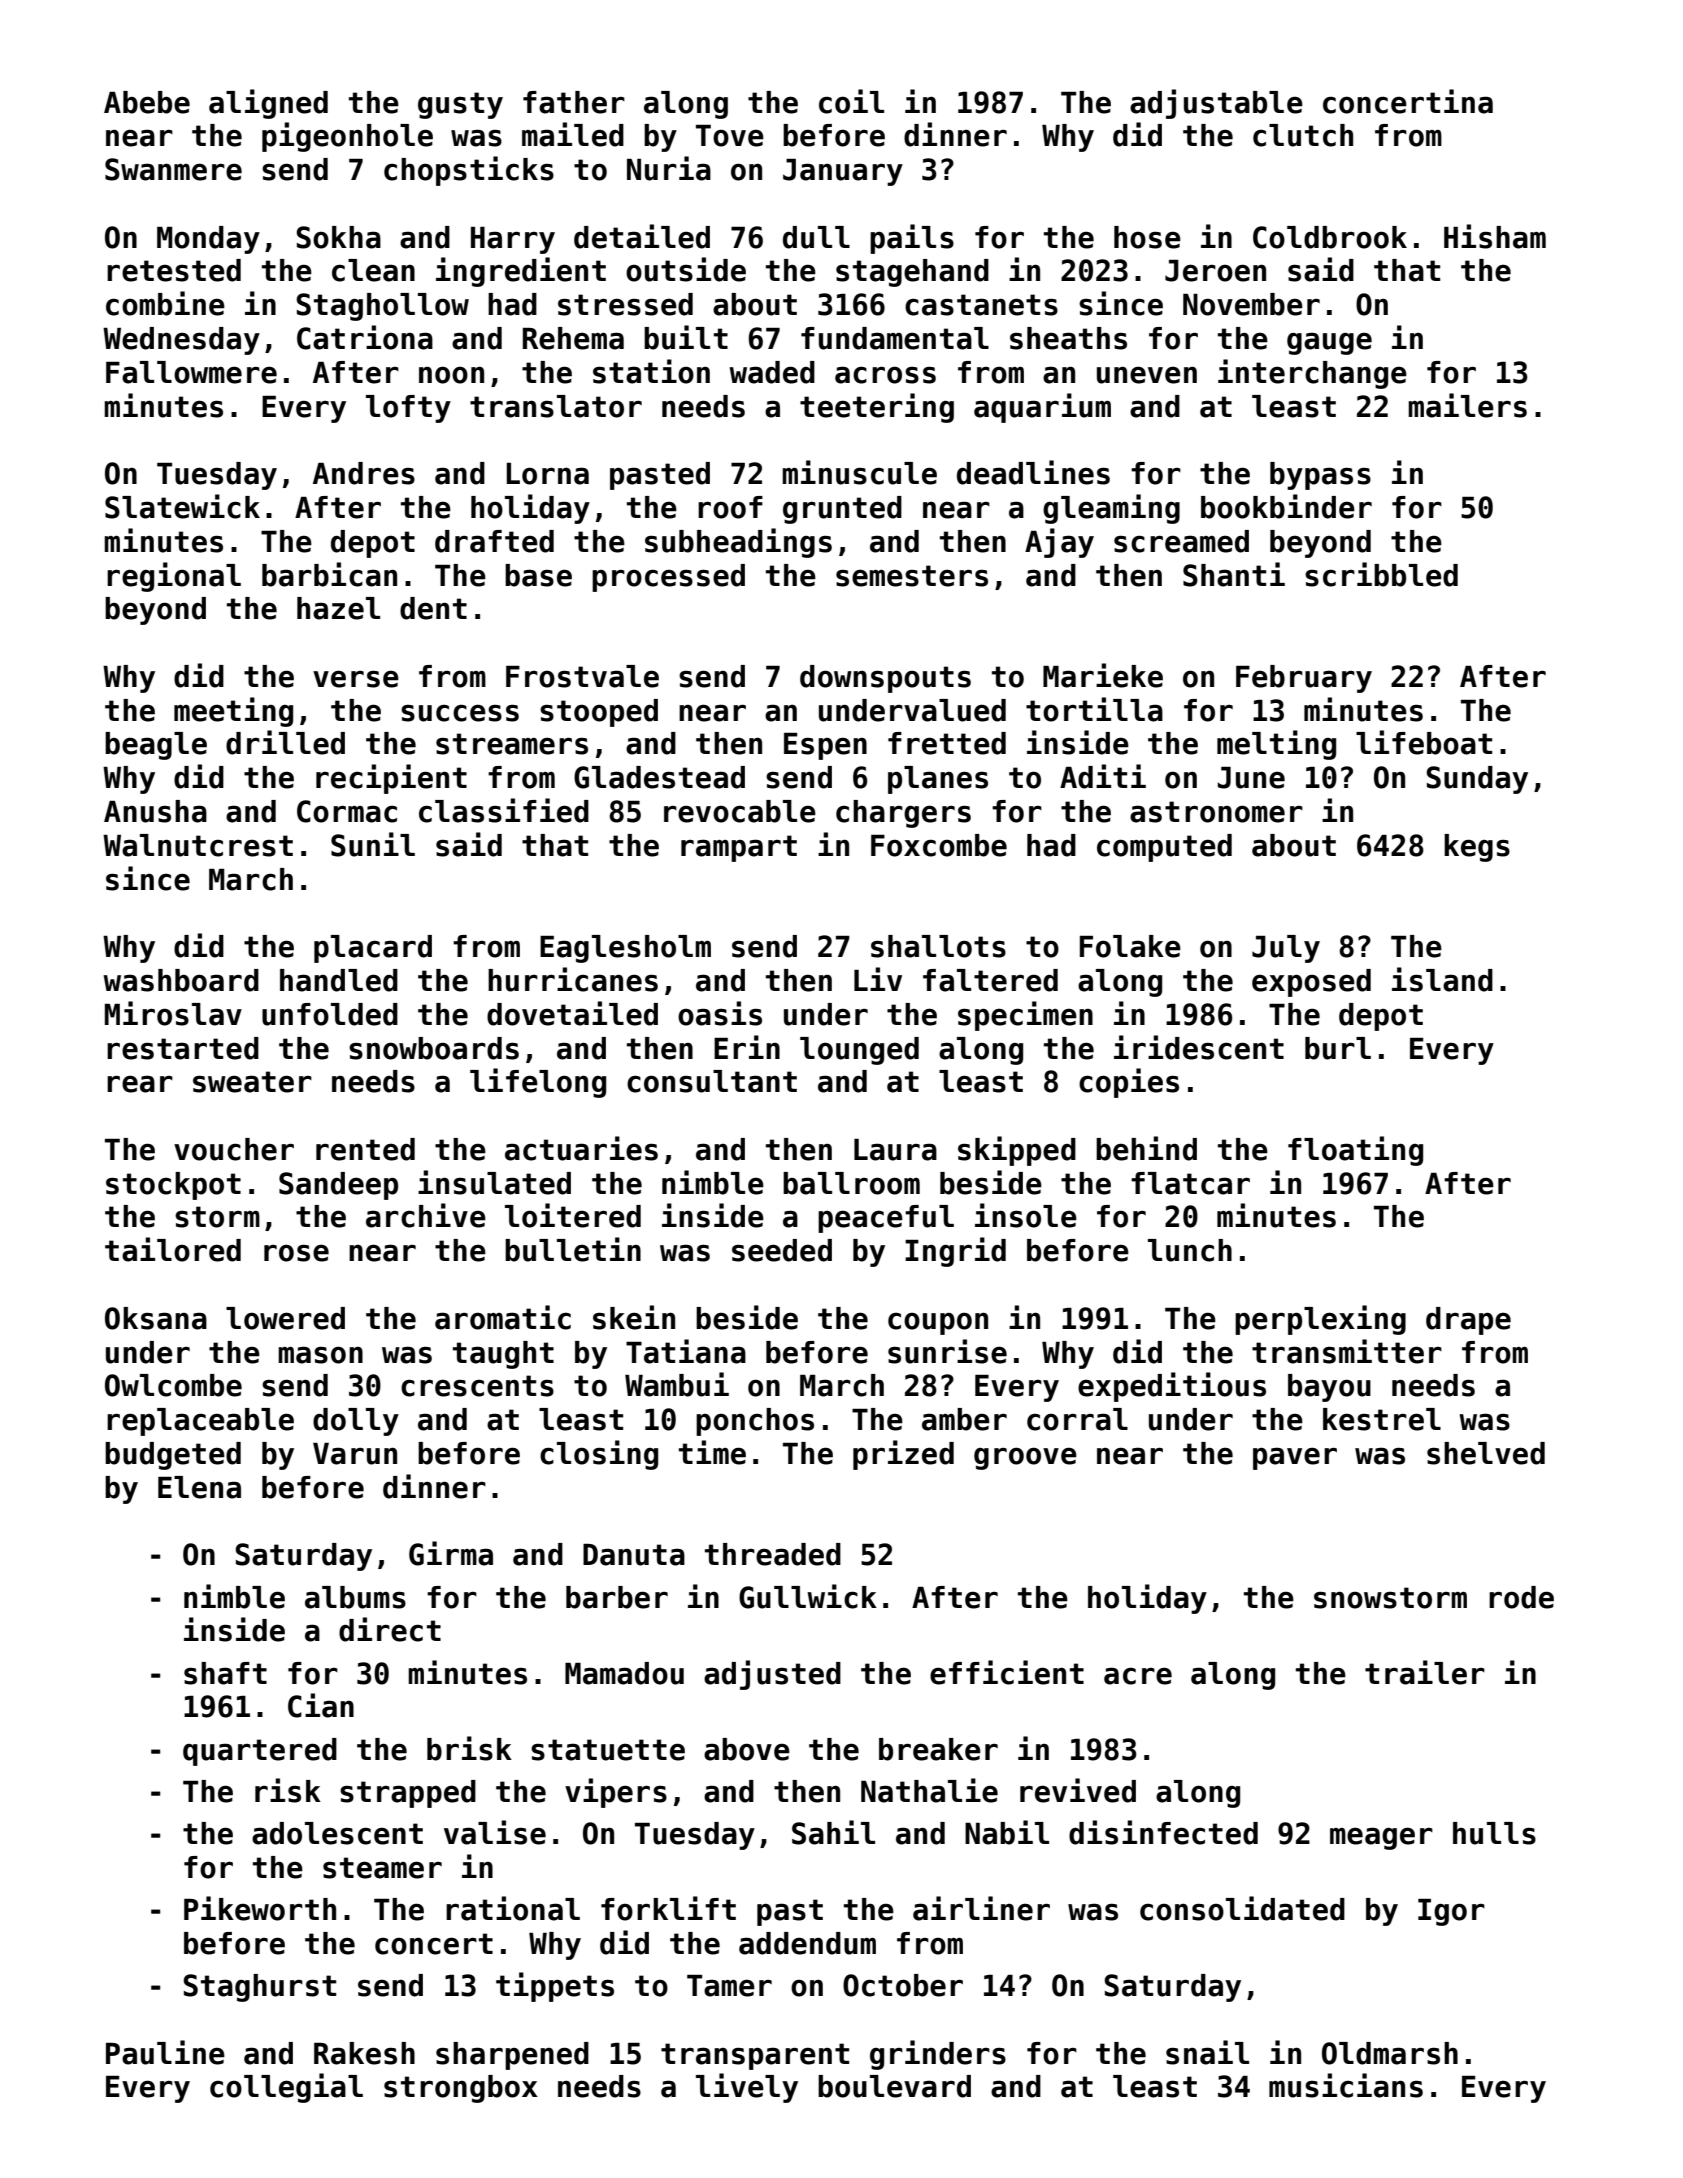 The height and width of the screenshot is (2178, 1683). Describe the element at coordinates (268, 104) in the screenshot. I see `aligned` at that location.
